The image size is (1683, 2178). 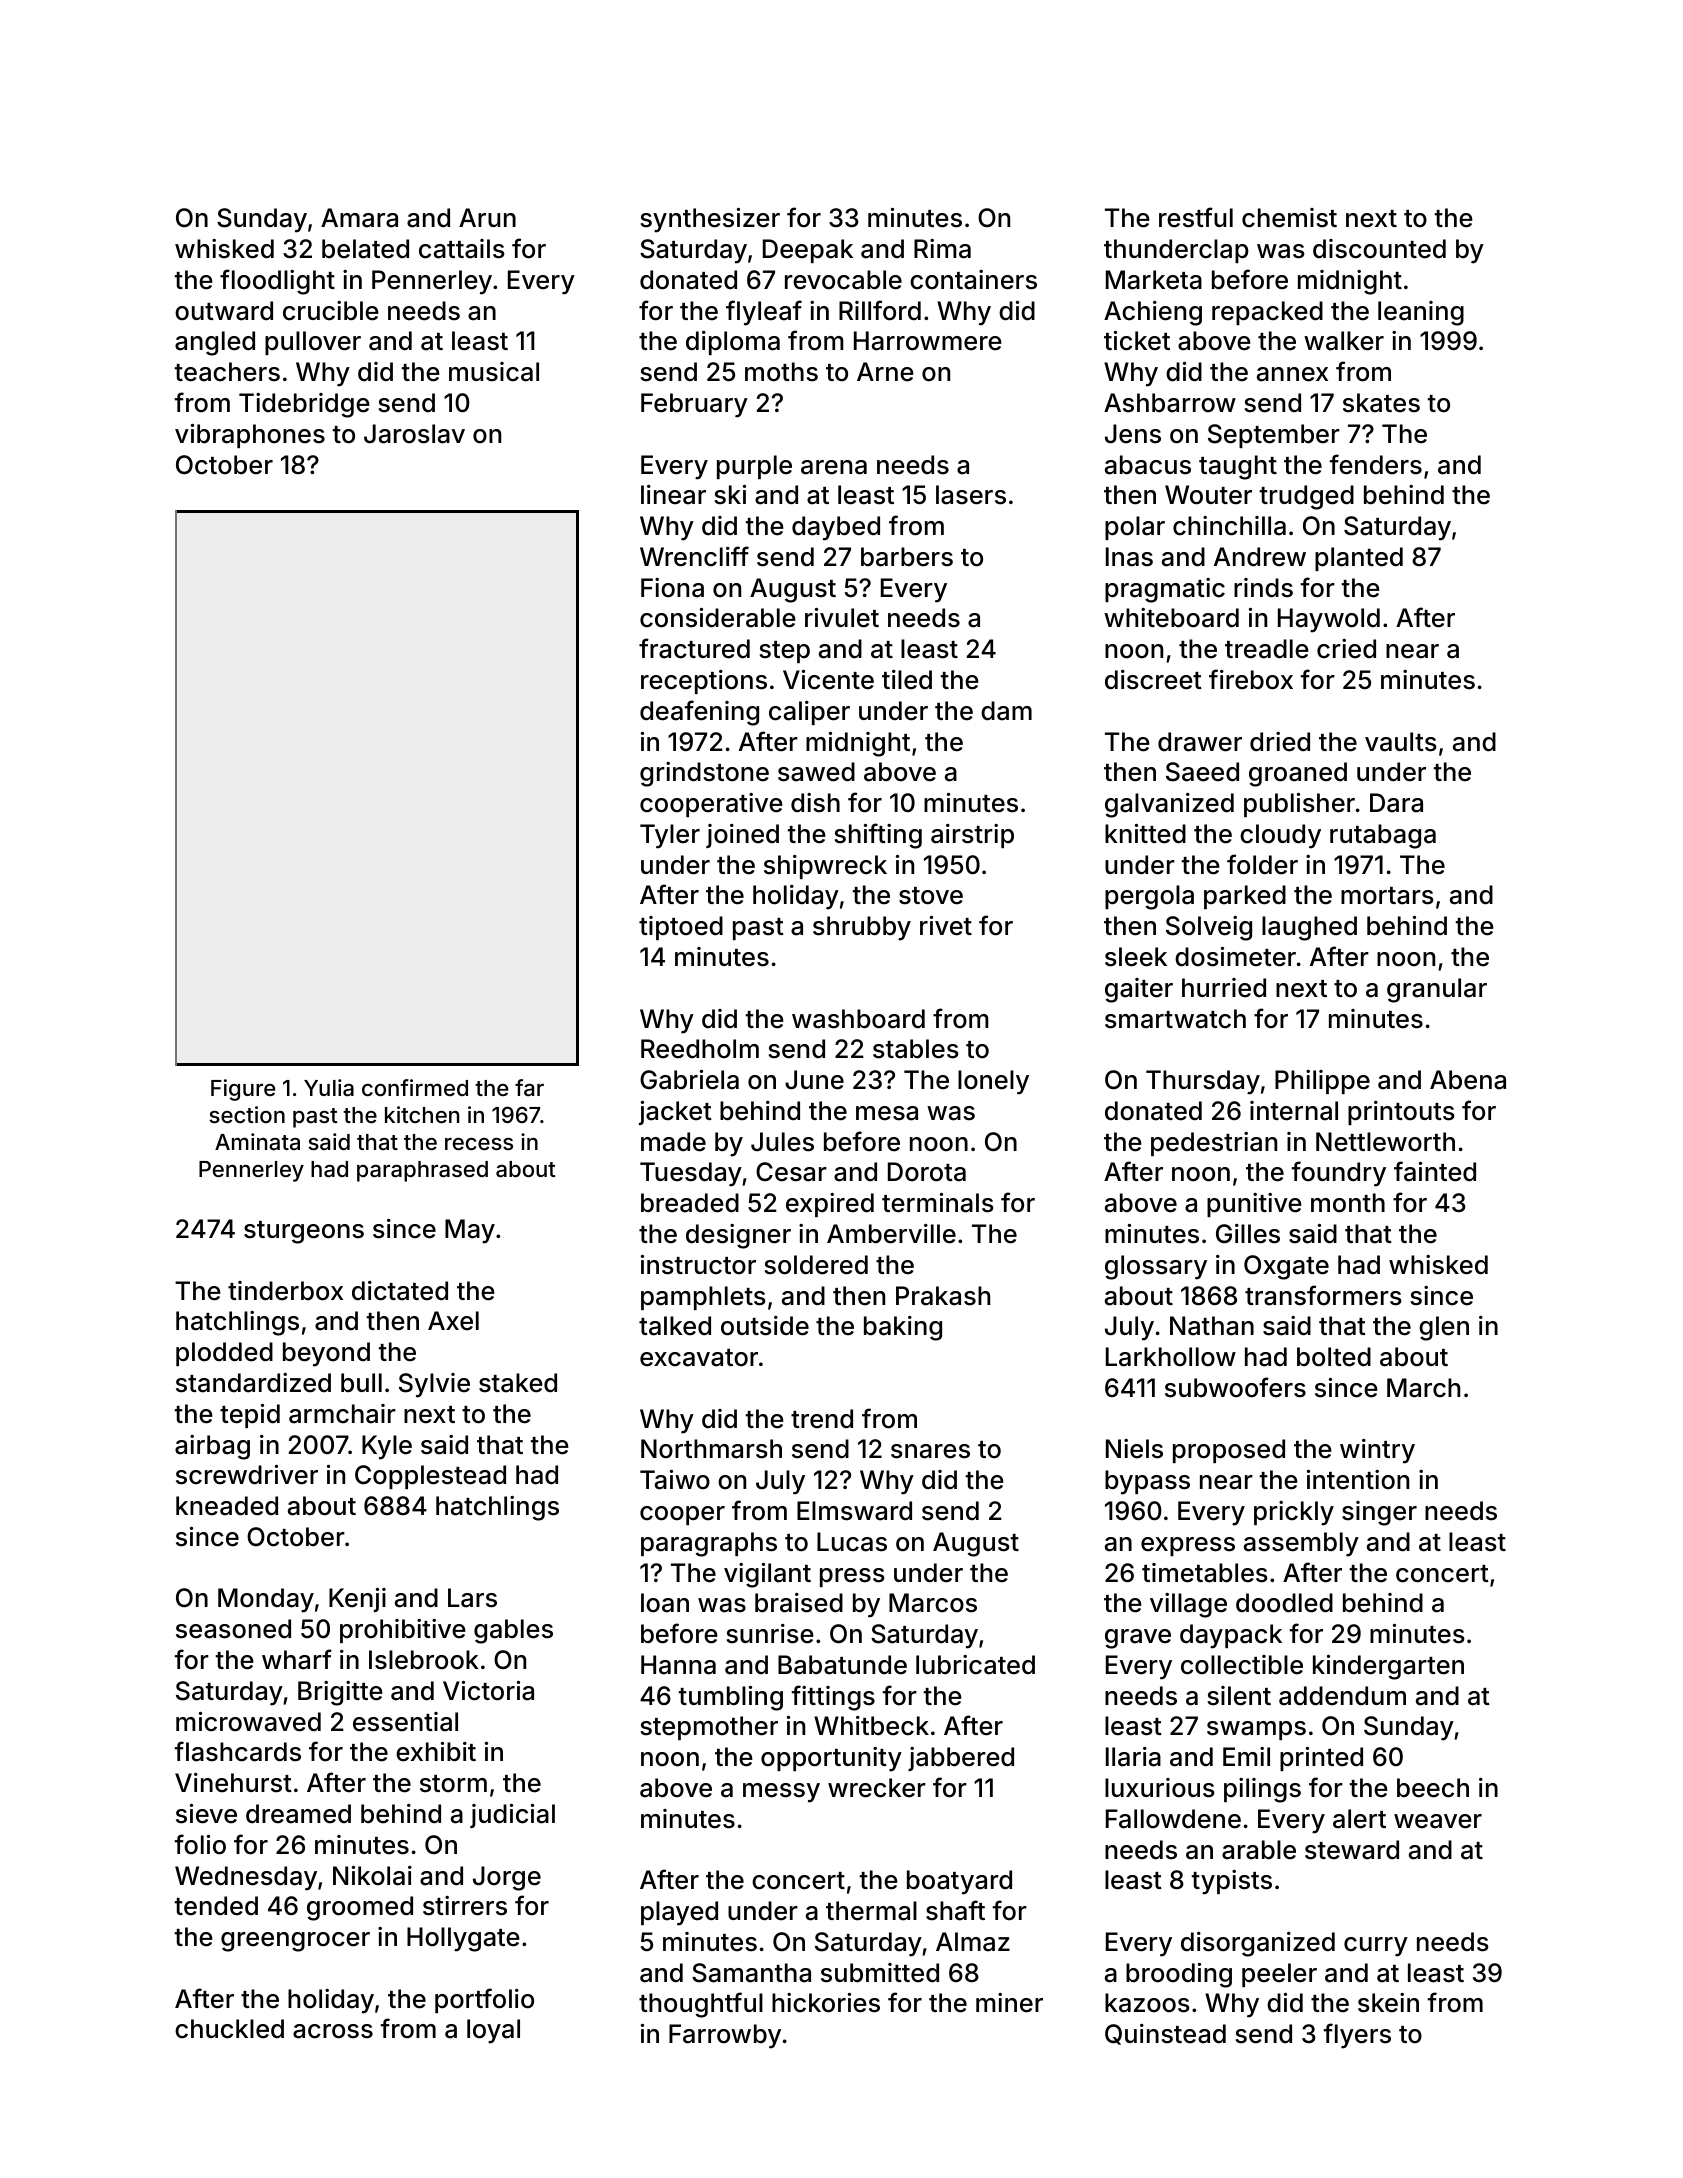 I want to click on chemist, so click(x=1289, y=218).
